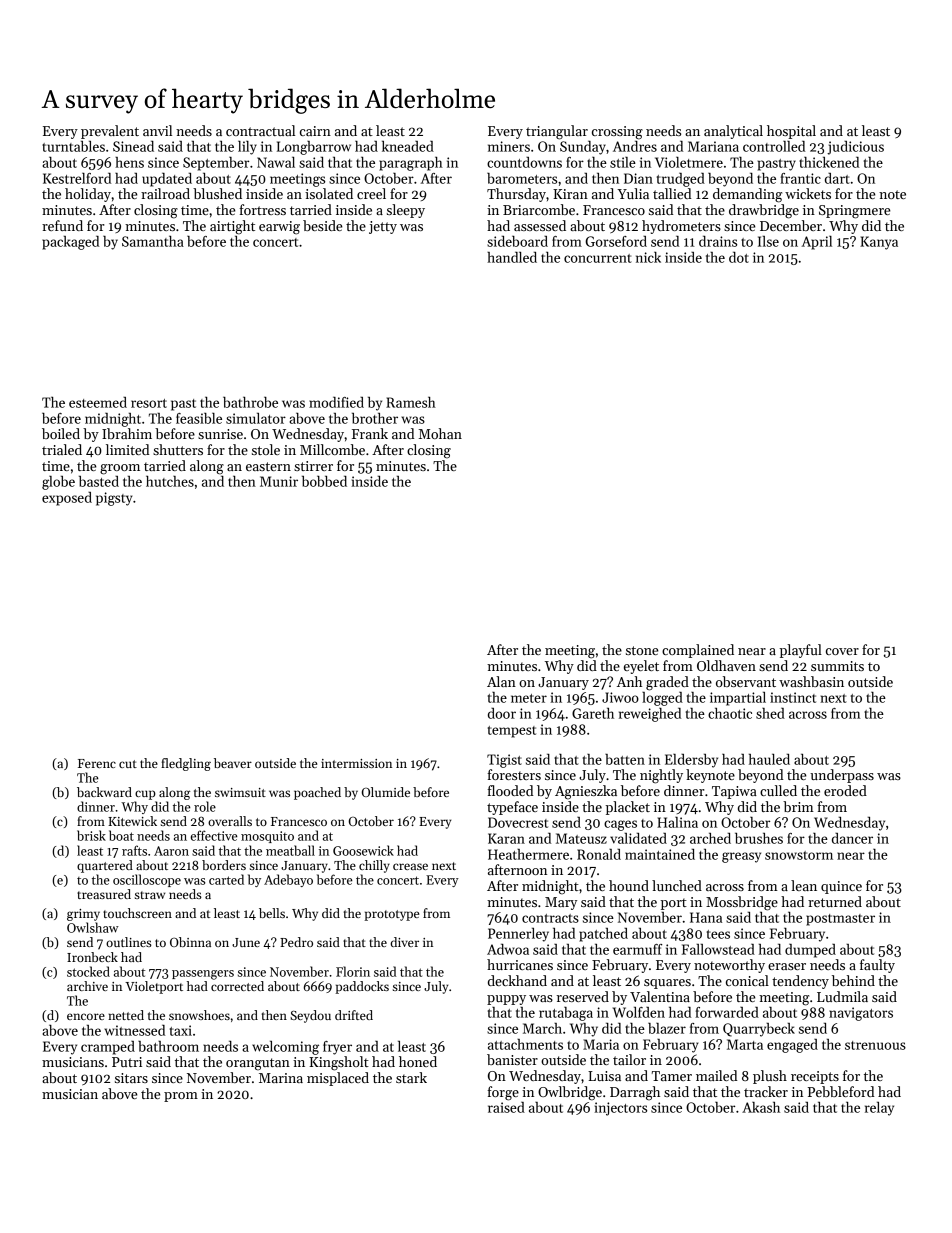 The height and width of the image is (1233, 952). I want to click on prom, so click(181, 1097).
